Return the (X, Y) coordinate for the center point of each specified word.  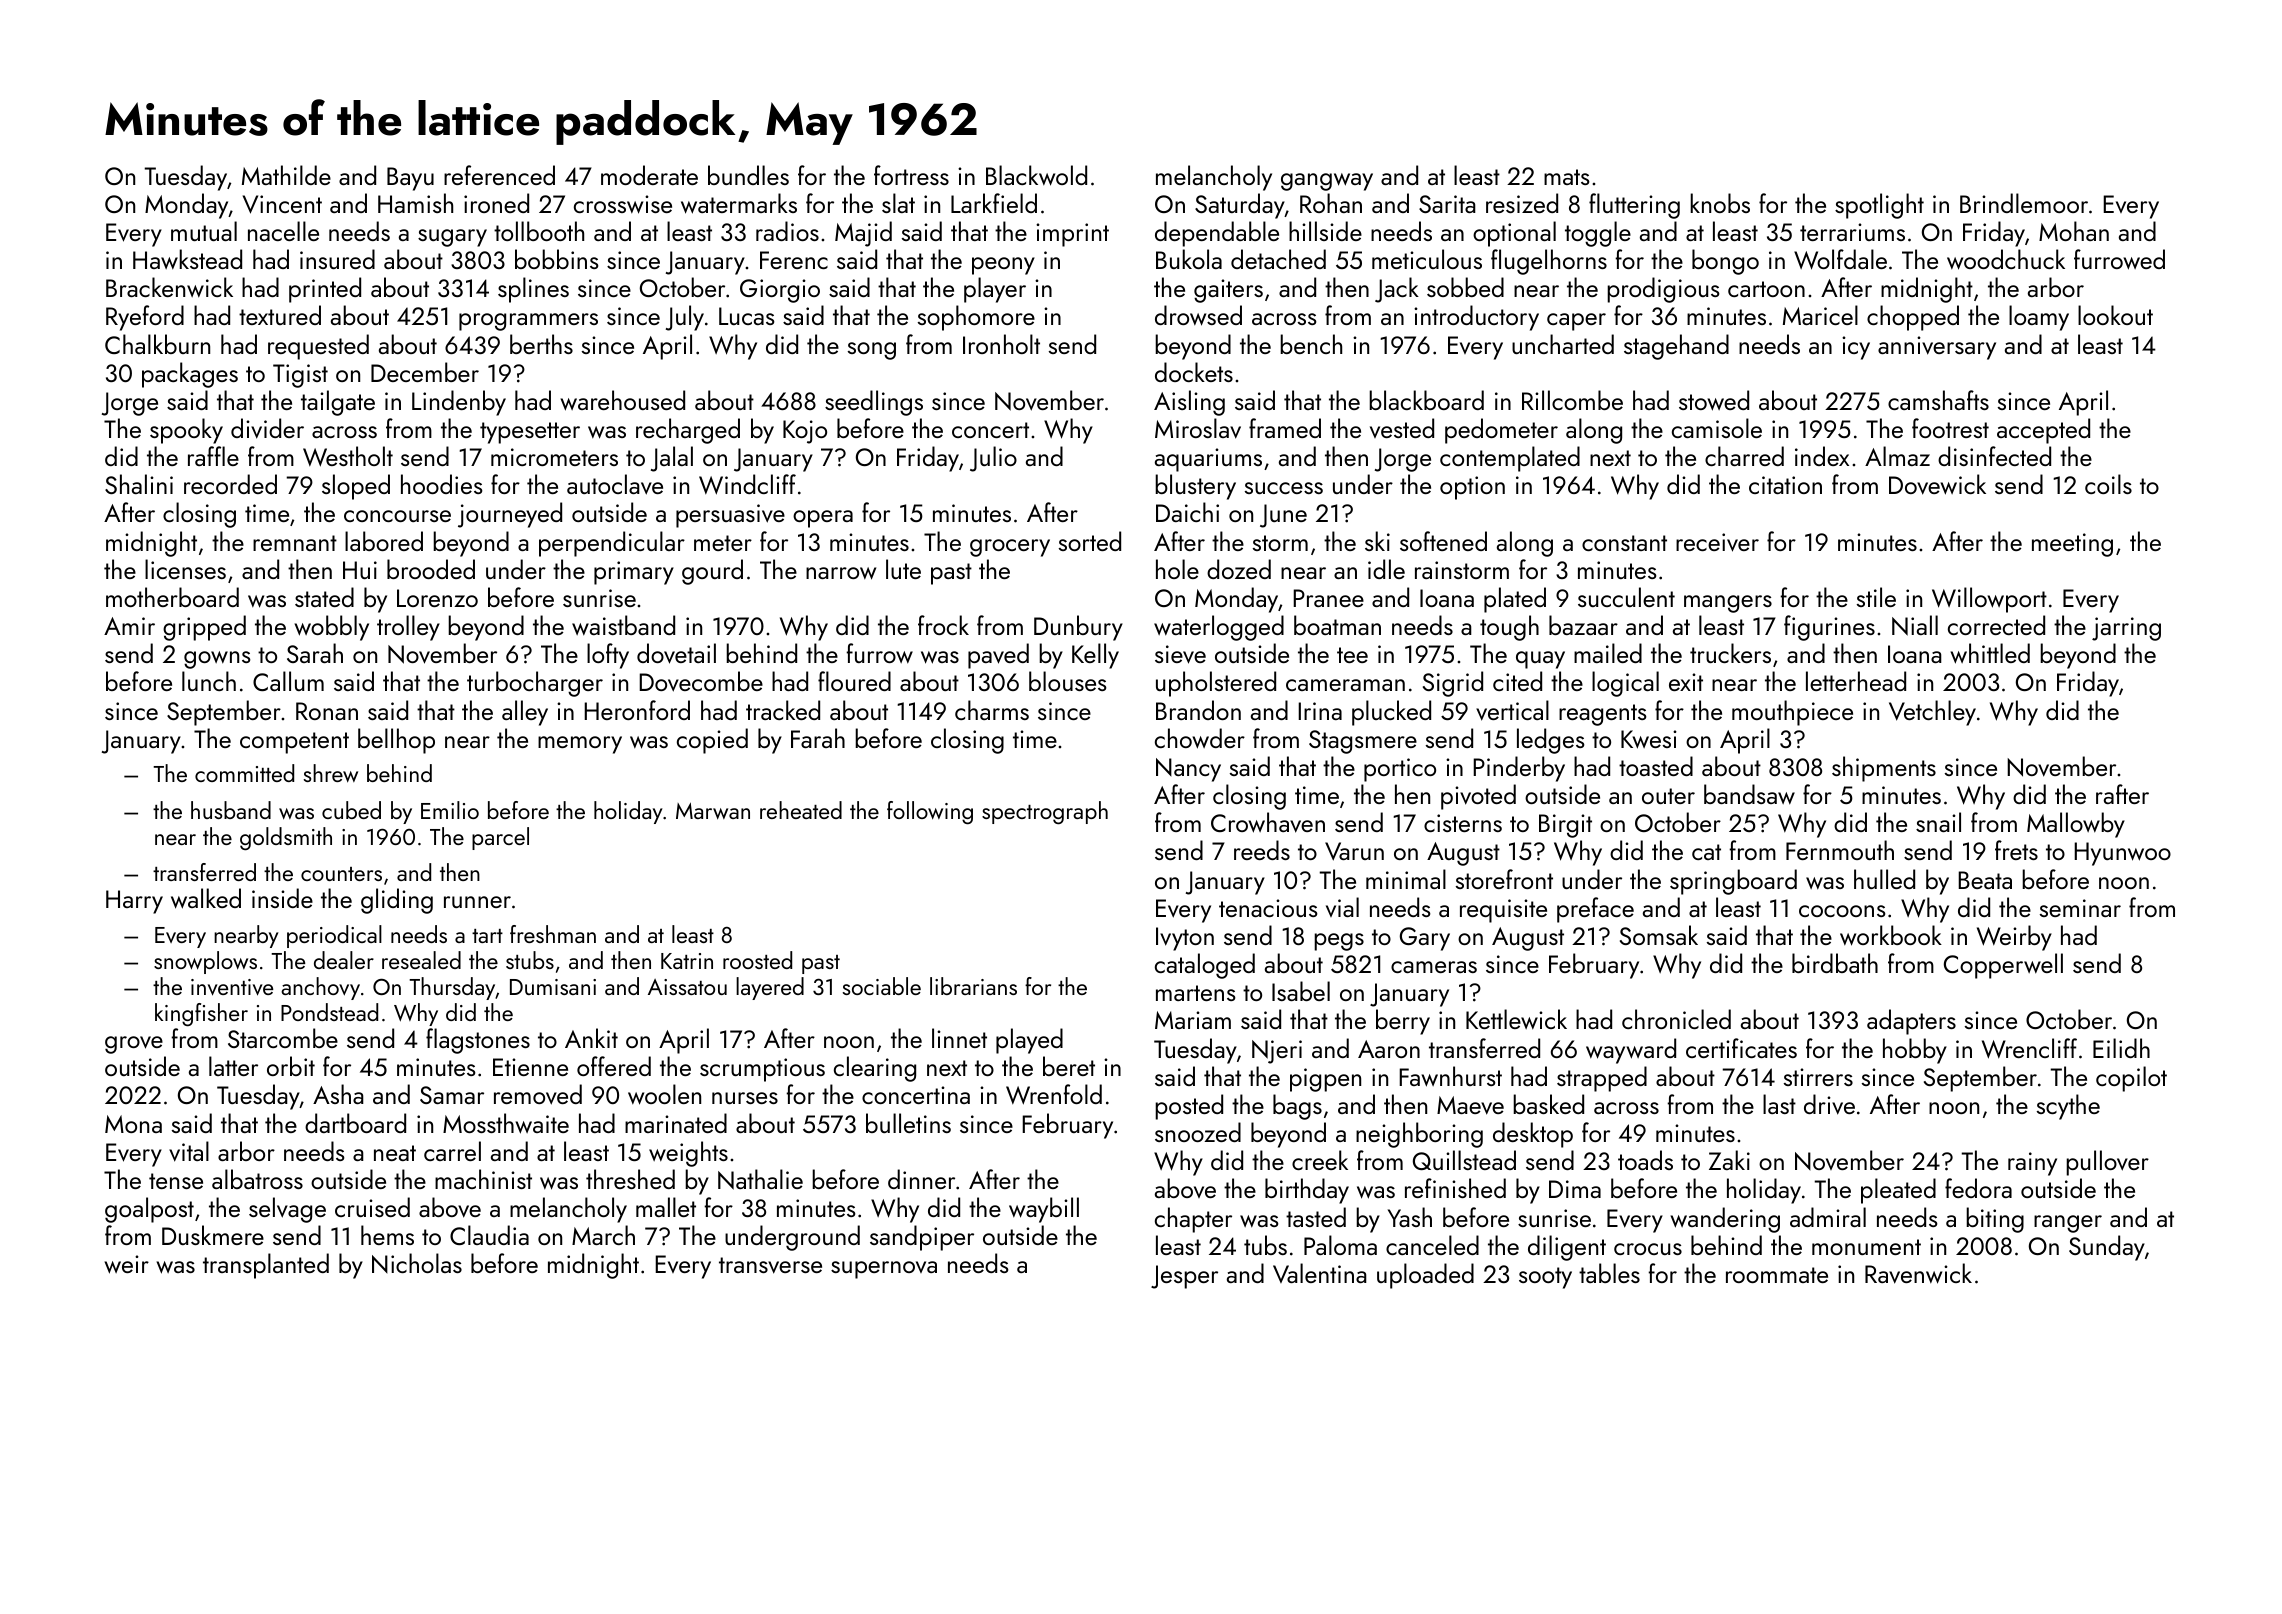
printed (325, 290)
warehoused (623, 400)
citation (1785, 485)
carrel (452, 1151)
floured (854, 681)
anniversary (1937, 348)
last (1779, 1104)
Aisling (1189, 403)
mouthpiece (1792, 713)
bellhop (396, 741)
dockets (1194, 372)
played (1029, 1041)
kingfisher (201, 1015)
